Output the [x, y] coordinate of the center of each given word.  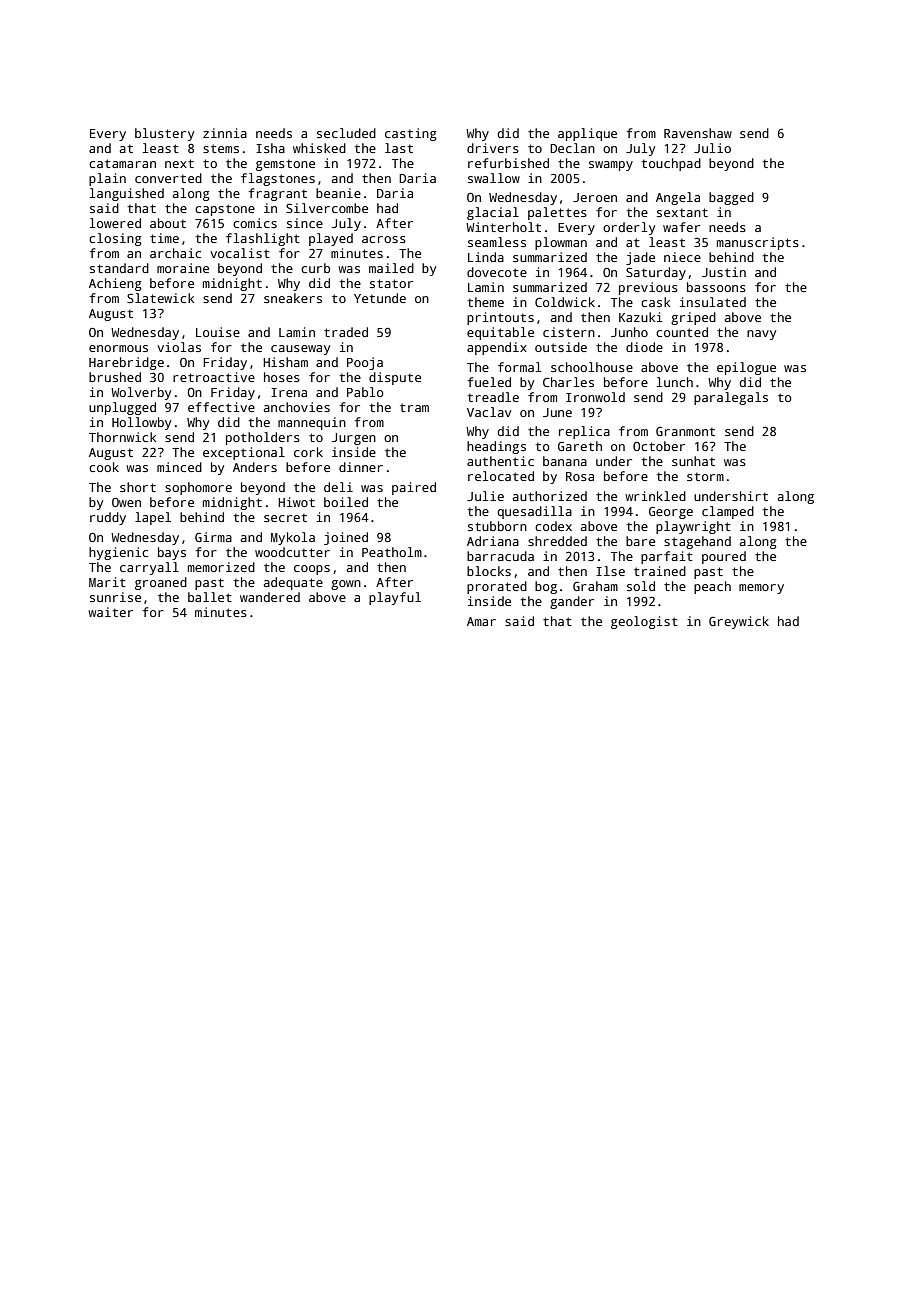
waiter [110, 612]
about [168, 223]
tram [414, 407]
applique [587, 134]
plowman [561, 243]
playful [395, 598]
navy [761, 335]
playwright [693, 527]
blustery [164, 134]
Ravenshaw [698, 133]
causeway [300, 350]
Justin [724, 272]
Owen [126, 502]
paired [414, 488]
